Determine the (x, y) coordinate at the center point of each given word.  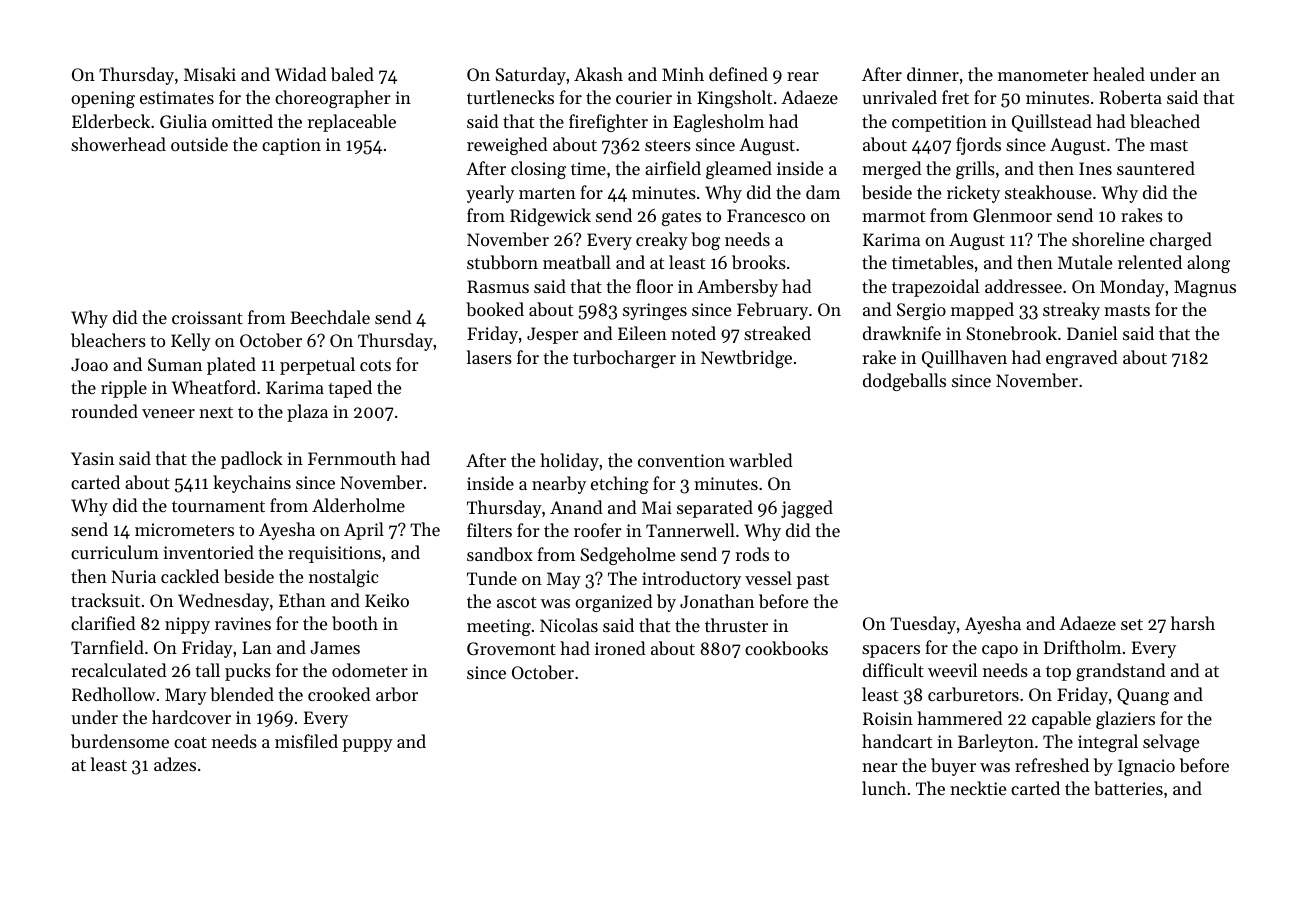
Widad (301, 74)
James (335, 647)
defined (738, 74)
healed (1119, 74)
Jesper (553, 335)
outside (199, 144)
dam (823, 192)
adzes (175, 764)
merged (892, 170)
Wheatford (214, 387)
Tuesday (923, 625)
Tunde (492, 578)
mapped (982, 311)
